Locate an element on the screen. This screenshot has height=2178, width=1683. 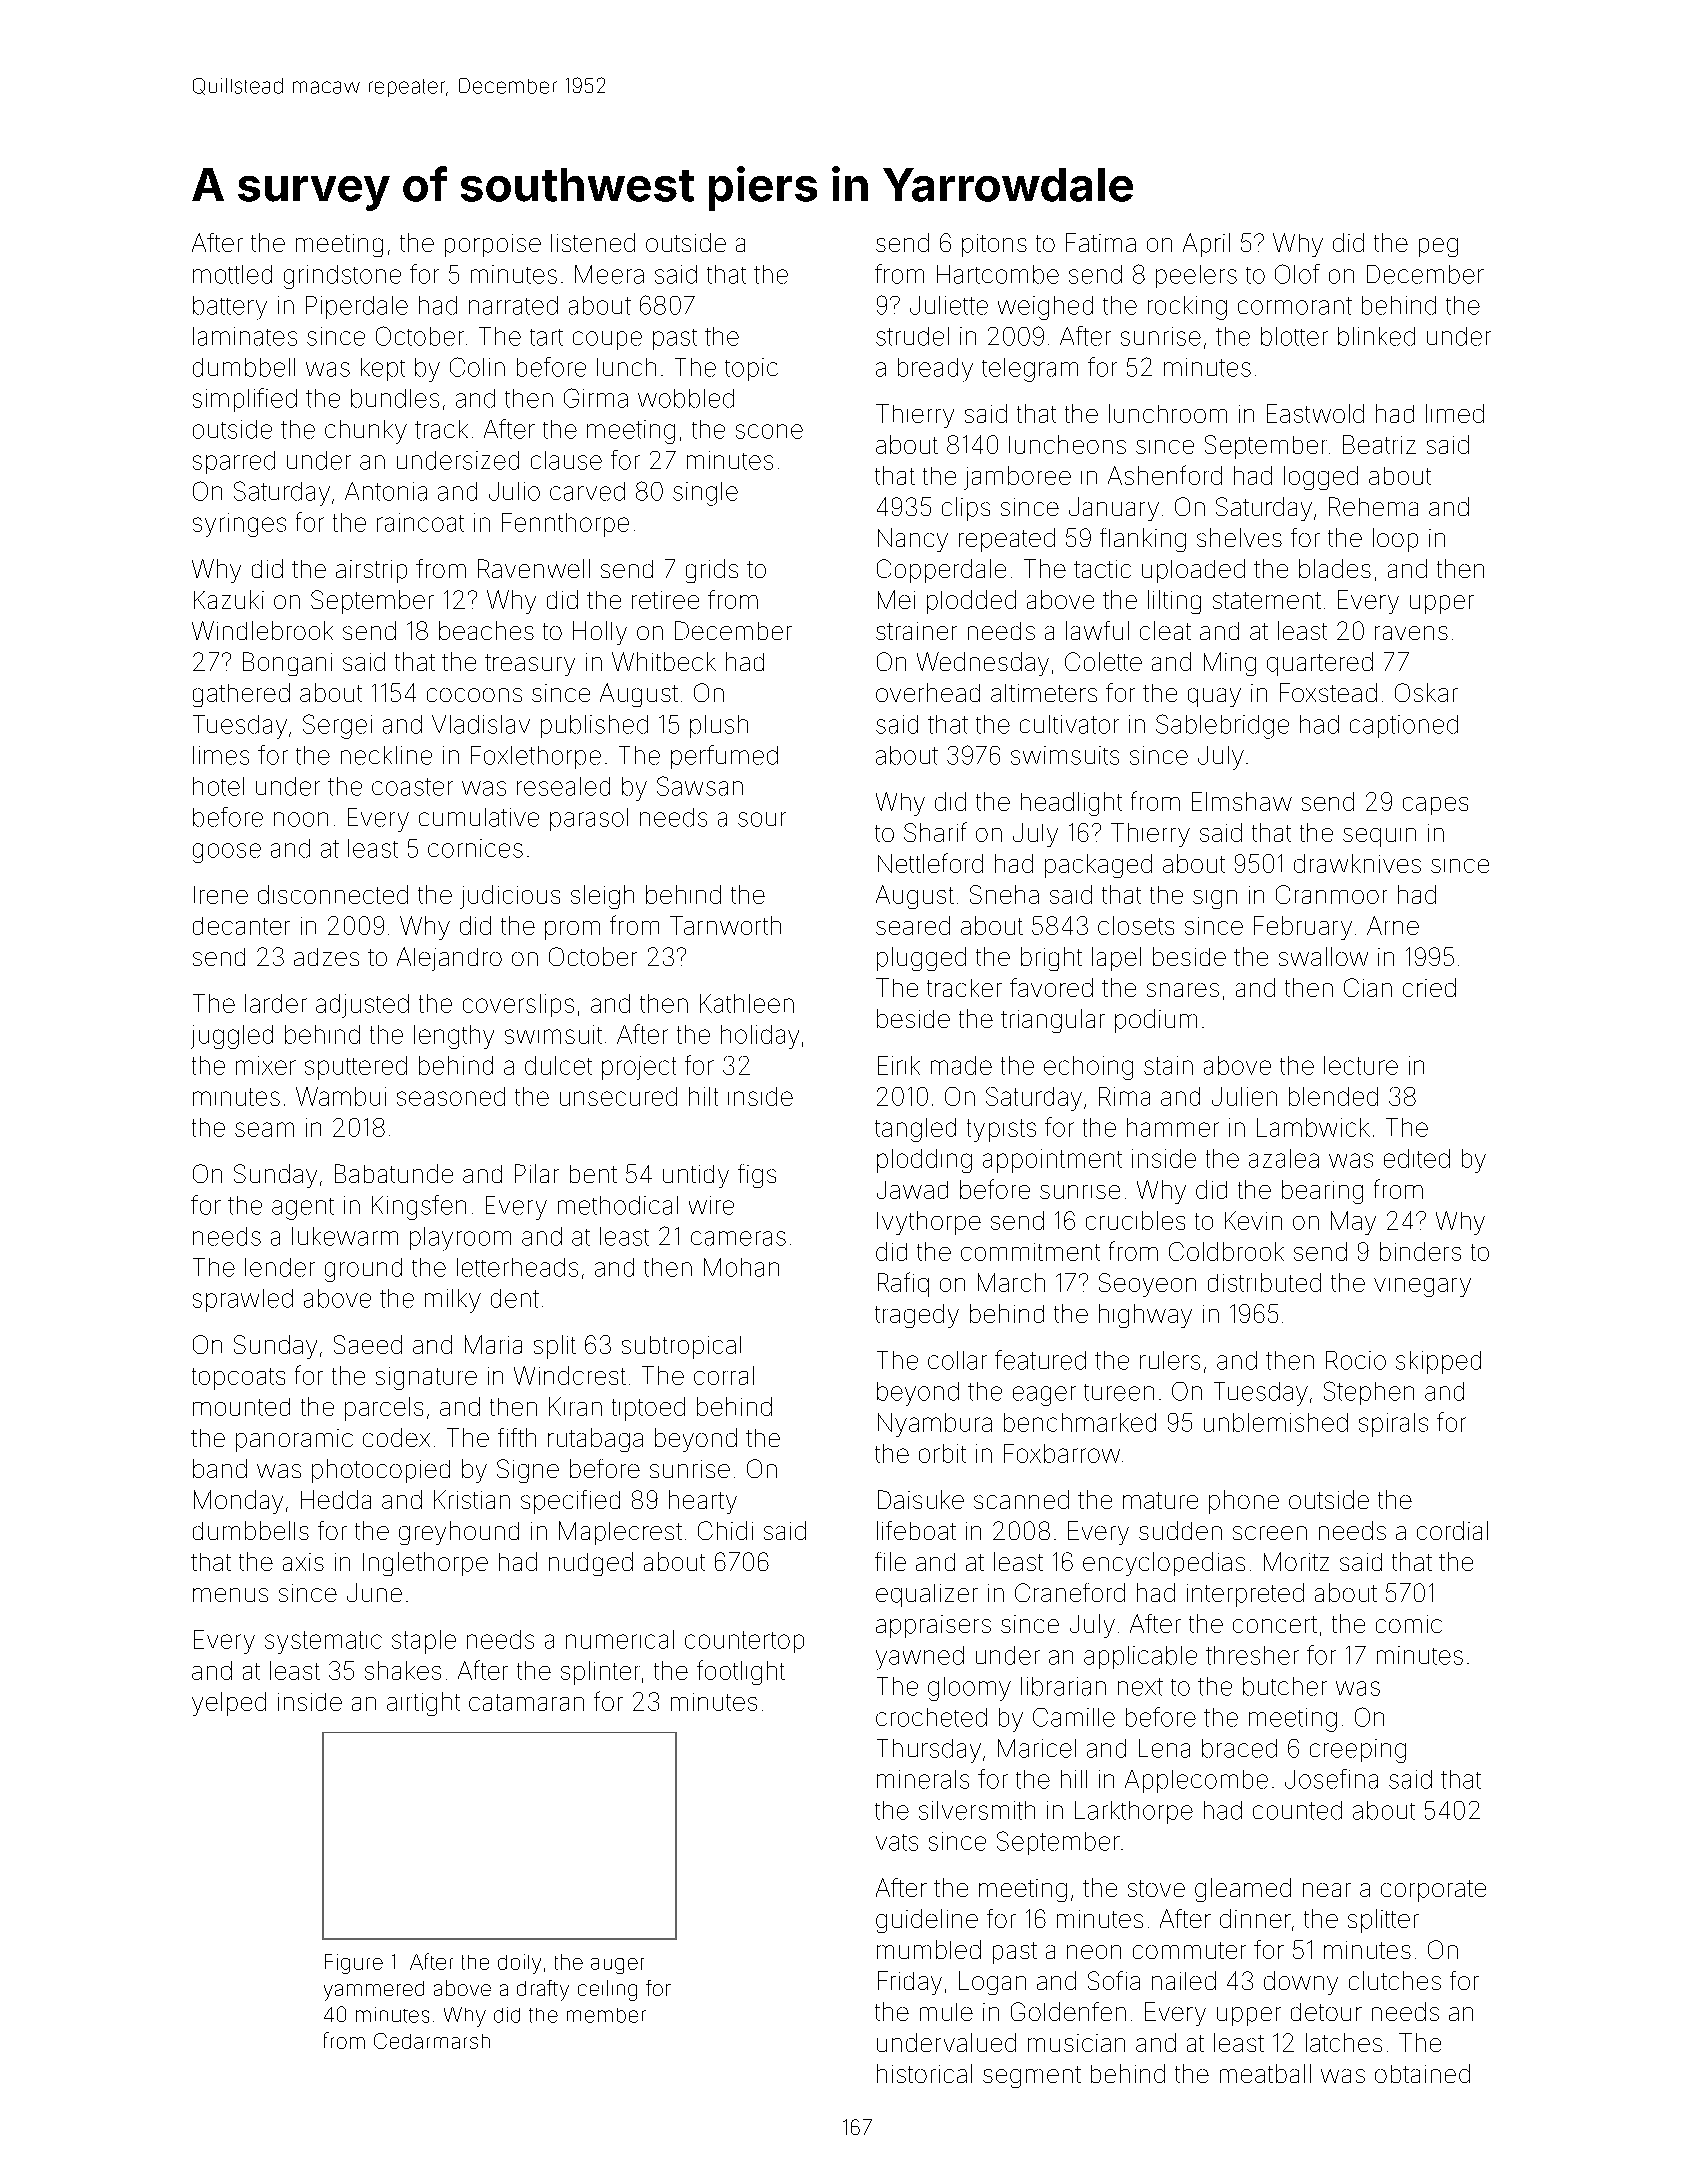
Meera is located at coordinates (609, 274).
